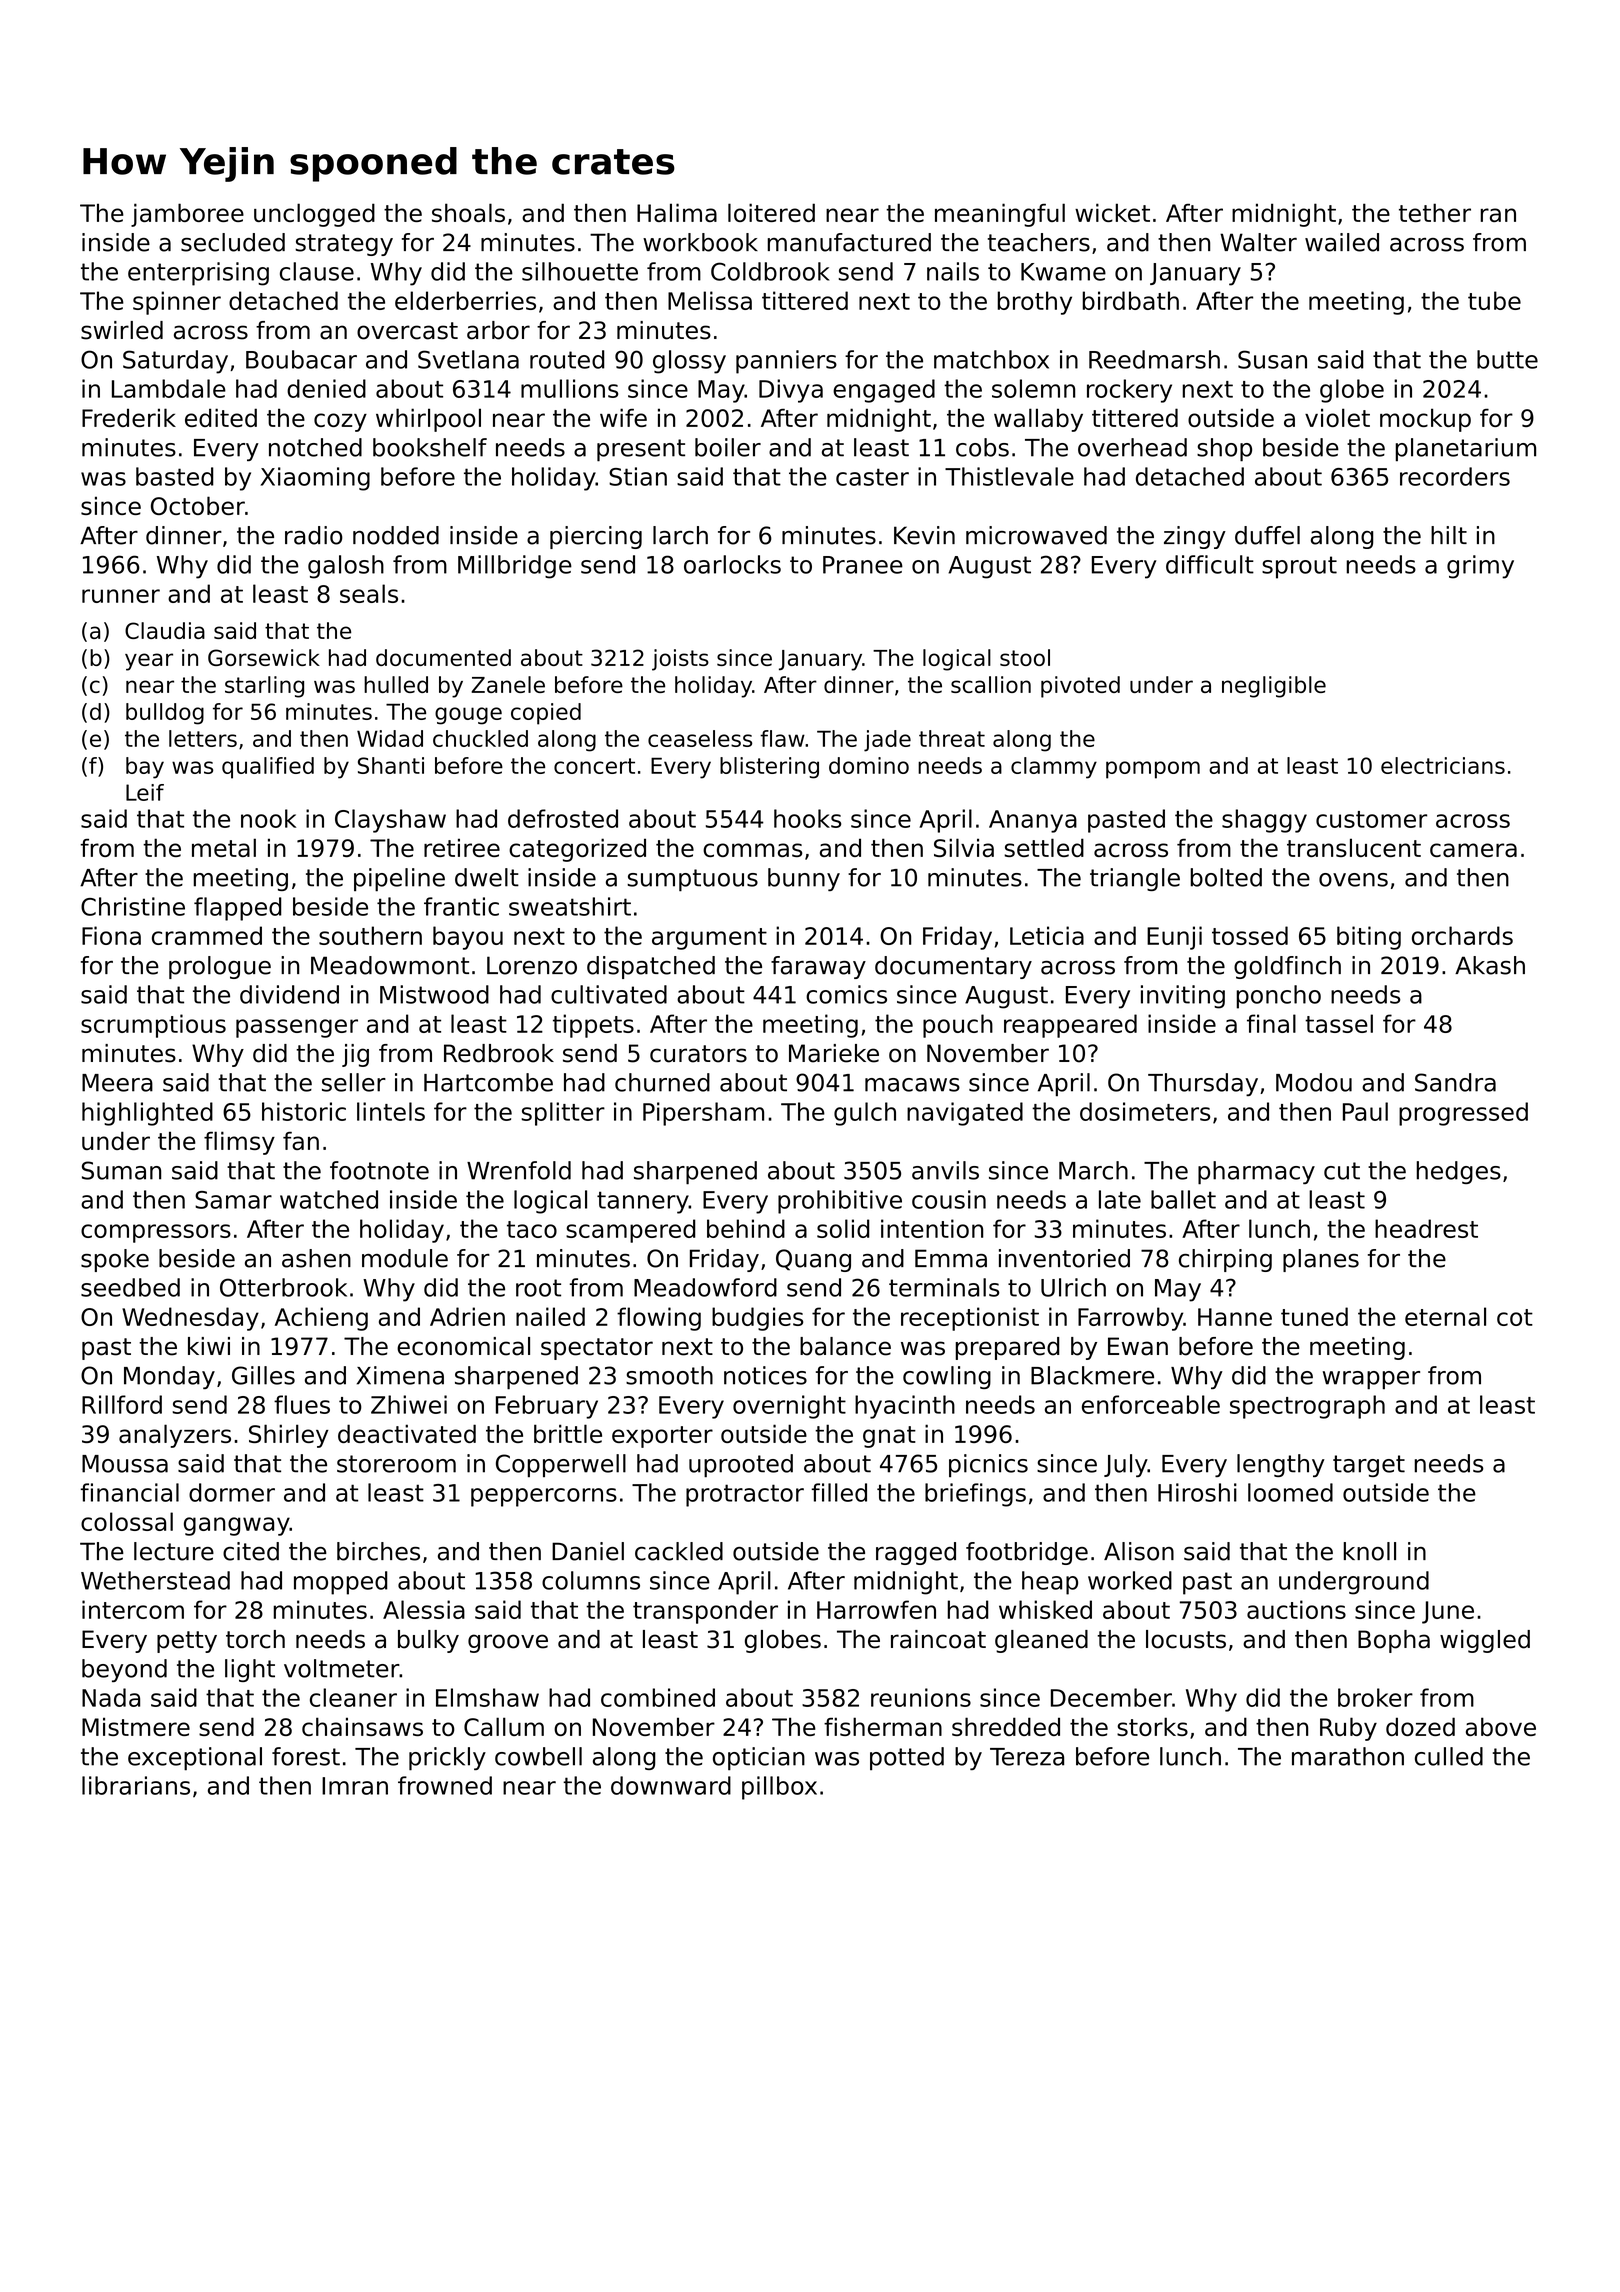  What do you see at coordinates (1435, 212) in the page?
I see `tether` at bounding box center [1435, 212].
